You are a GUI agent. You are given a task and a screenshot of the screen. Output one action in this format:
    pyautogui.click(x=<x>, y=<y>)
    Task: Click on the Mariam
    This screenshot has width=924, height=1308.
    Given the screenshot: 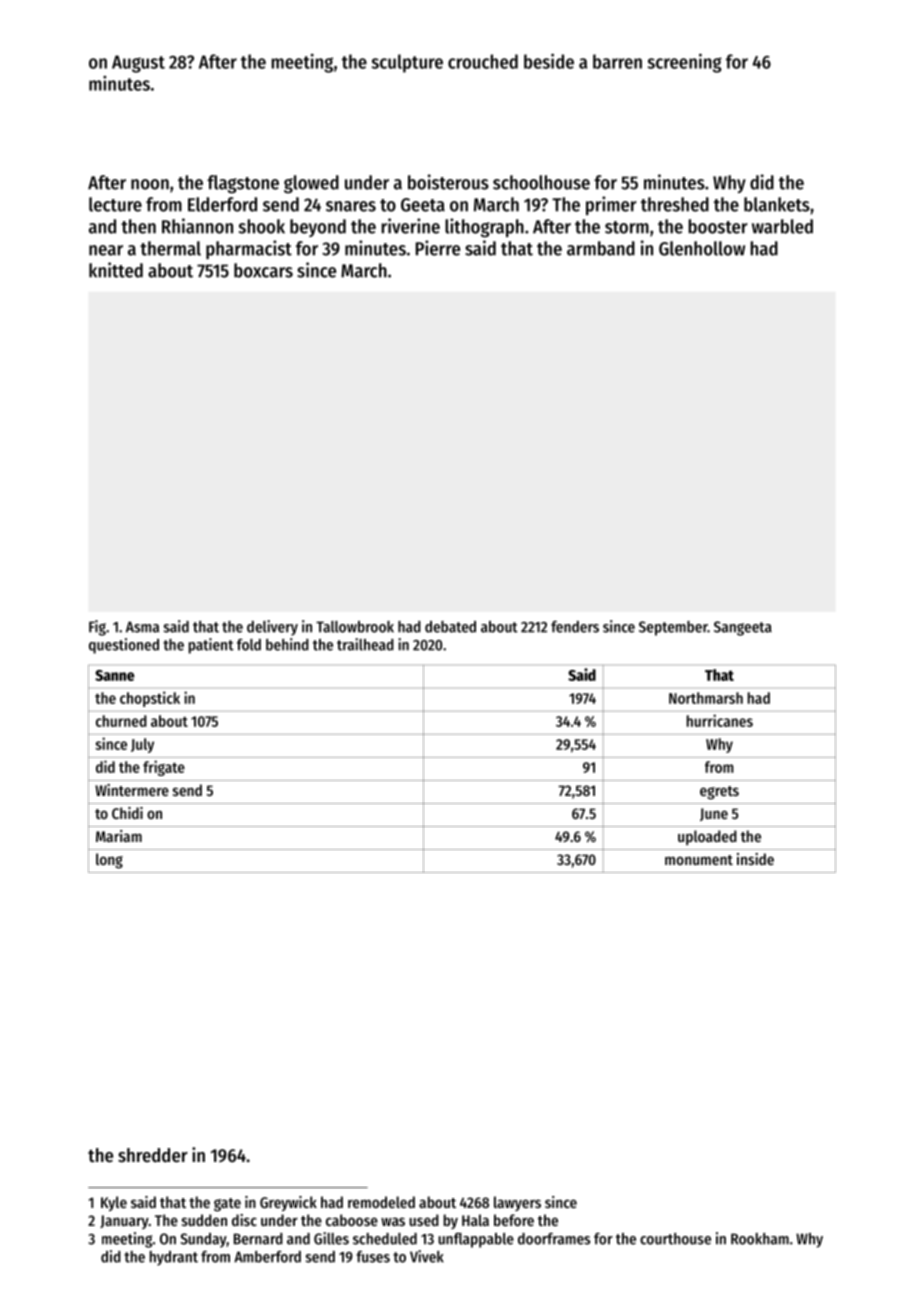 What is the action you would take?
    pyautogui.click(x=119, y=836)
